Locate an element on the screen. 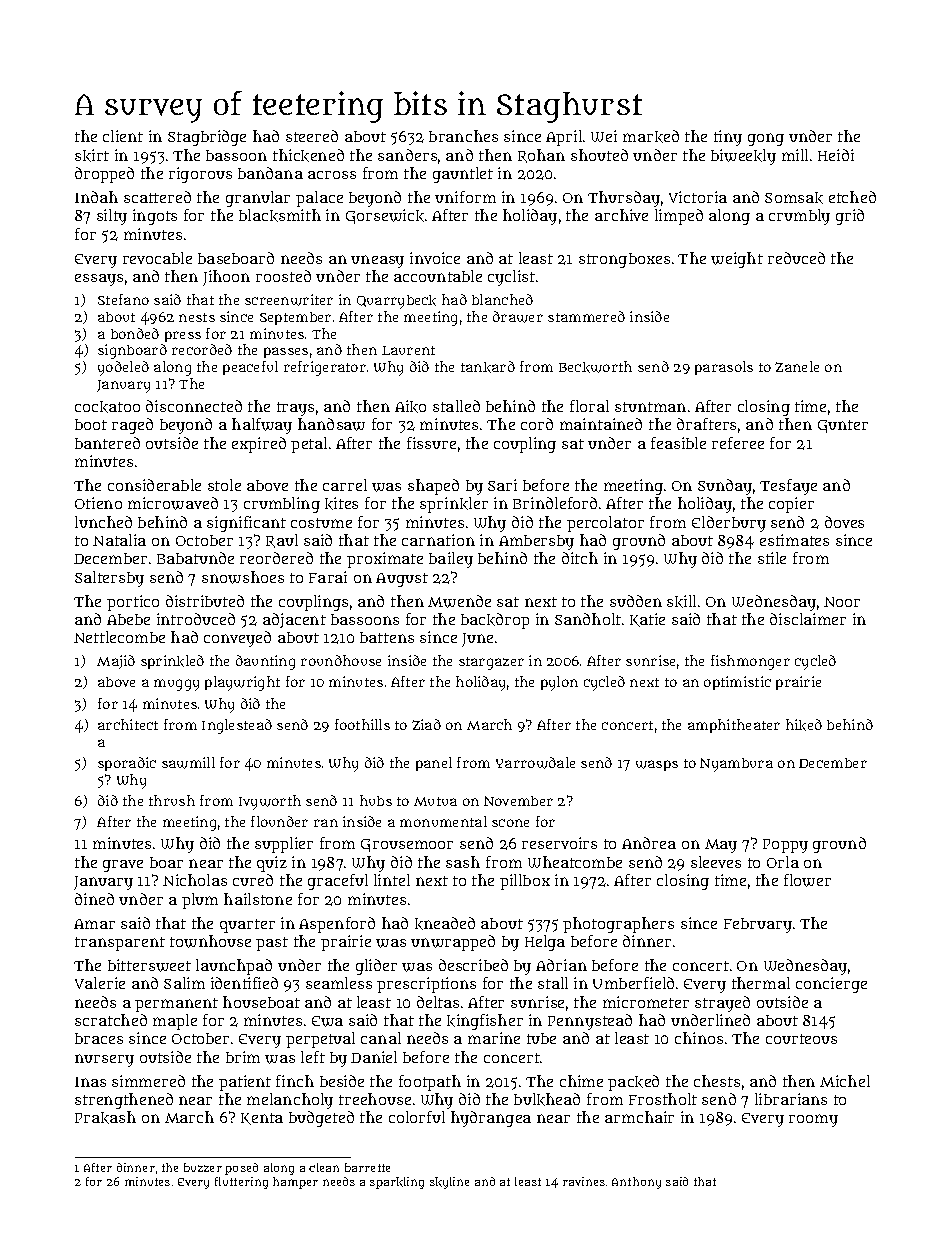 Image resolution: width=952 pixels, height=1233 pixels. fluttering is located at coordinates (241, 1183).
